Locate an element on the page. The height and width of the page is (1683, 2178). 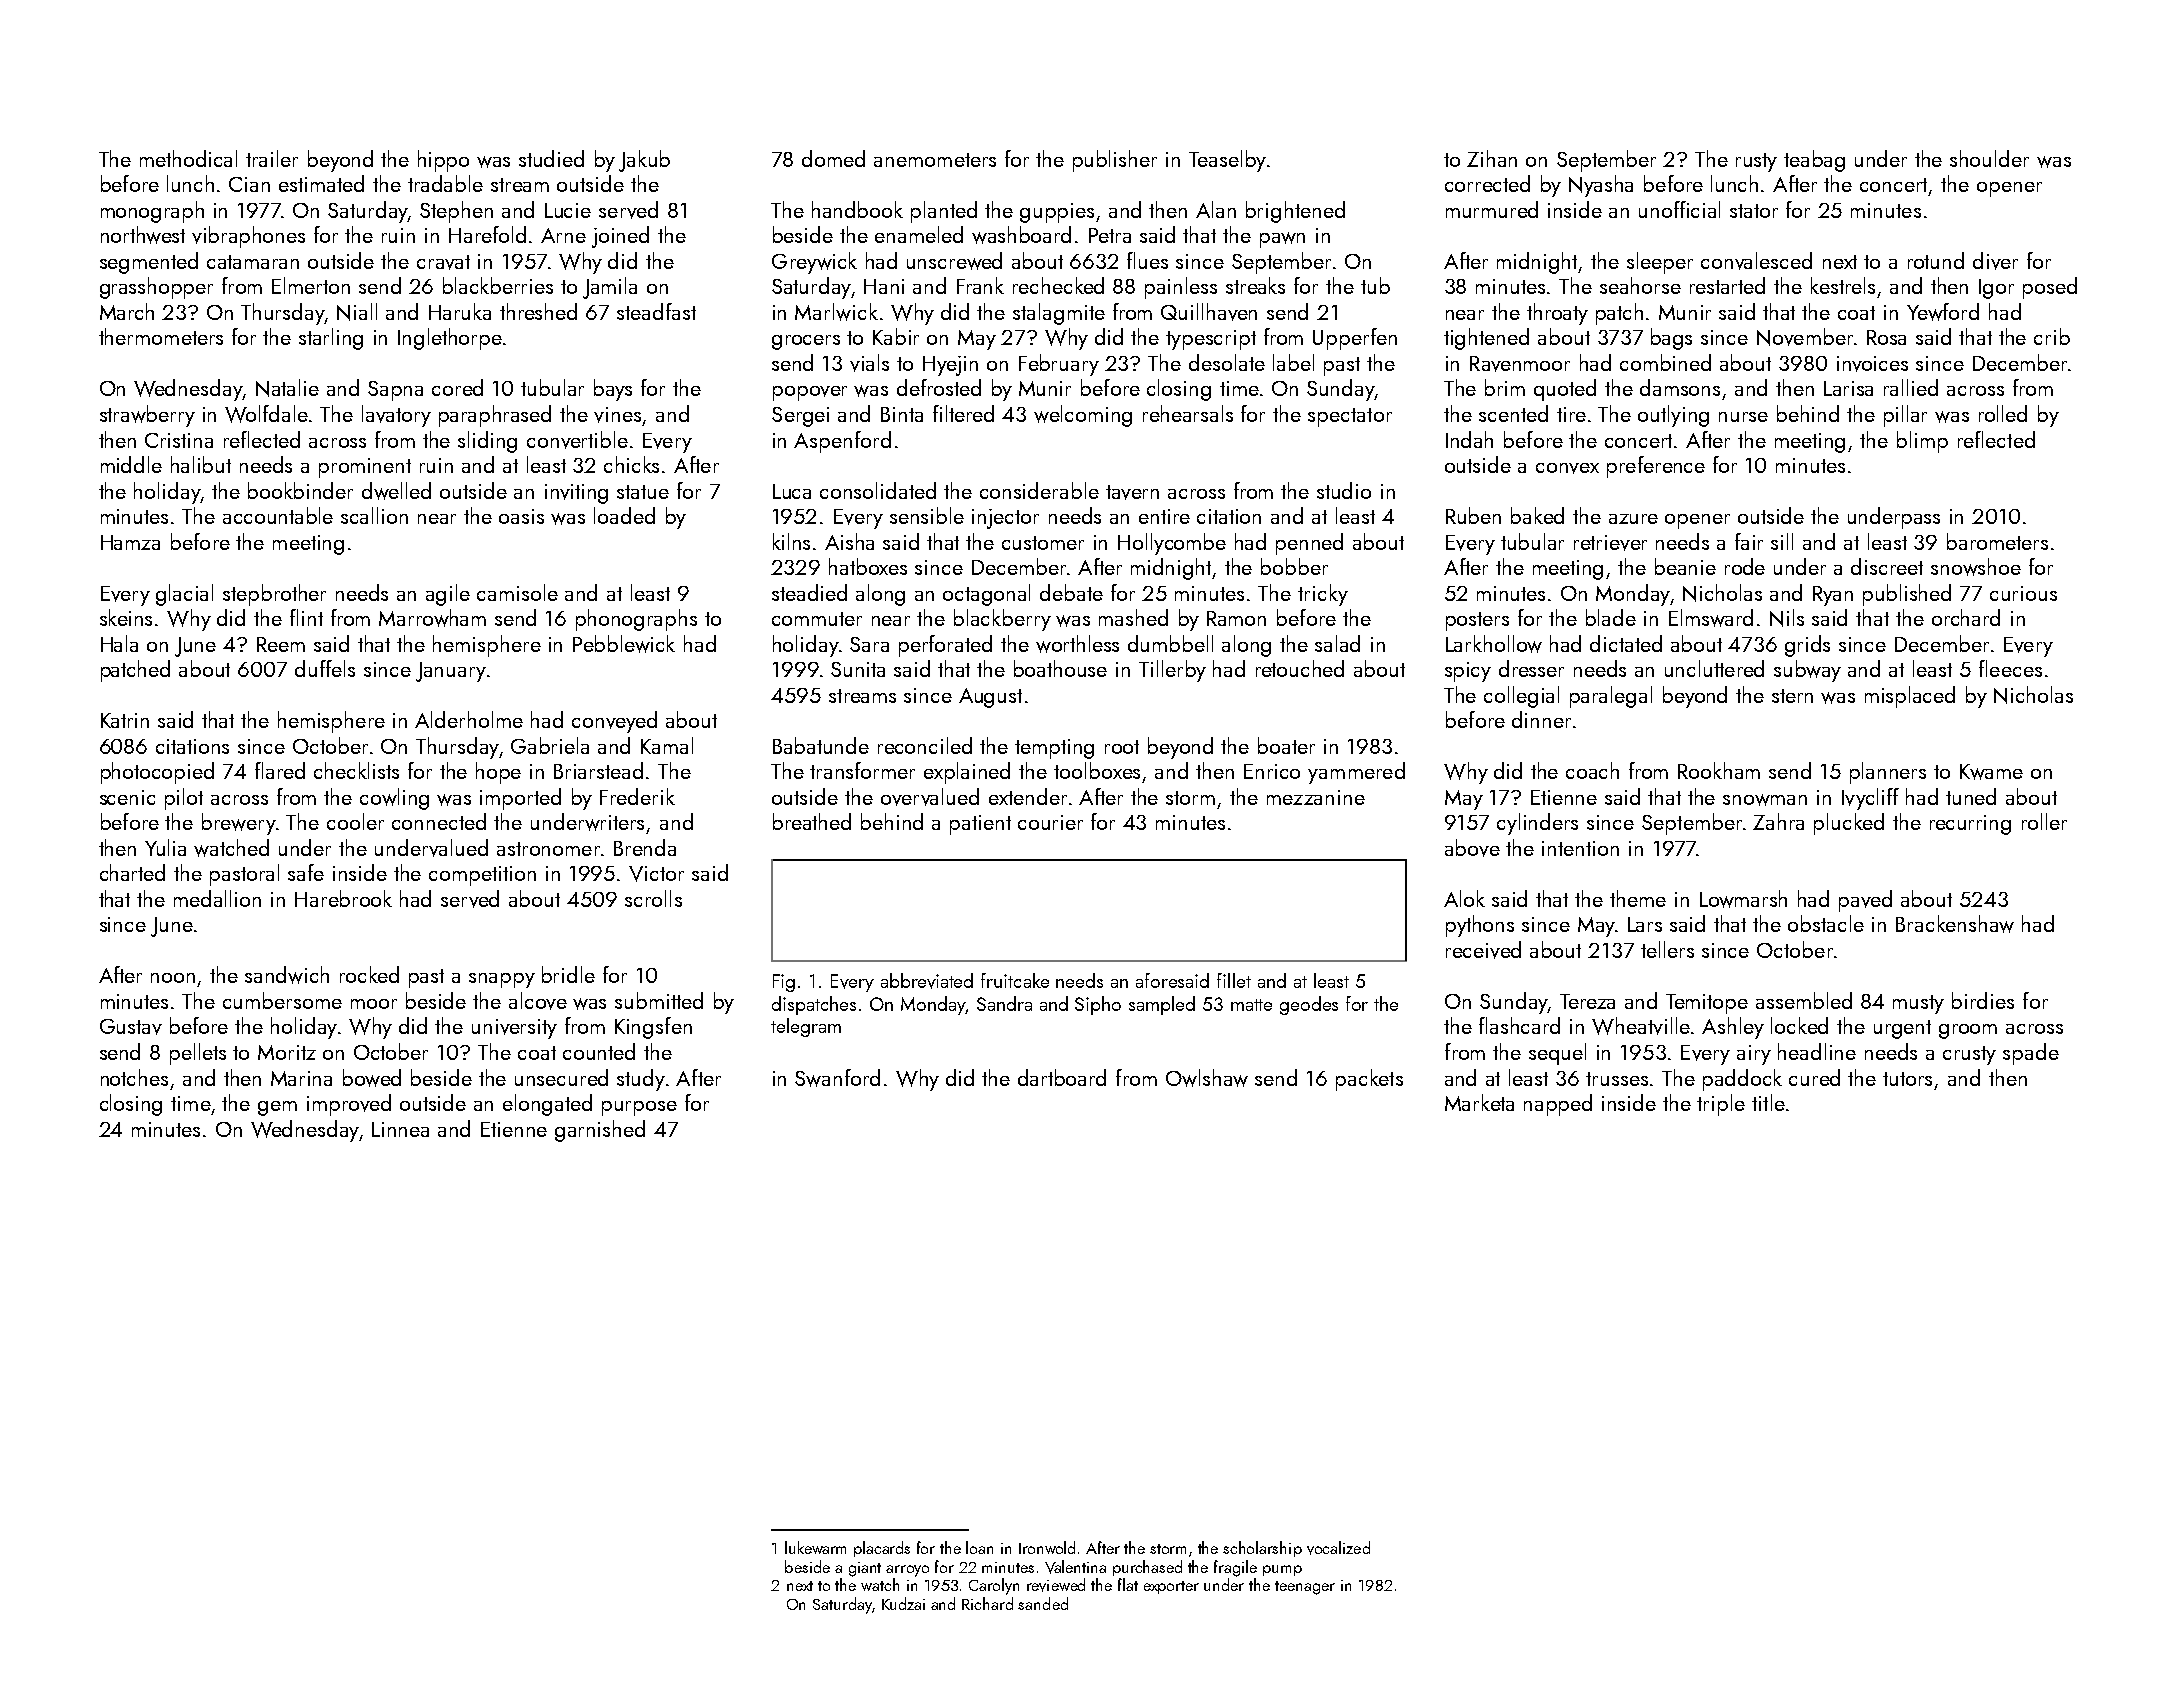
dartboard is located at coordinates (1062, 1077).
